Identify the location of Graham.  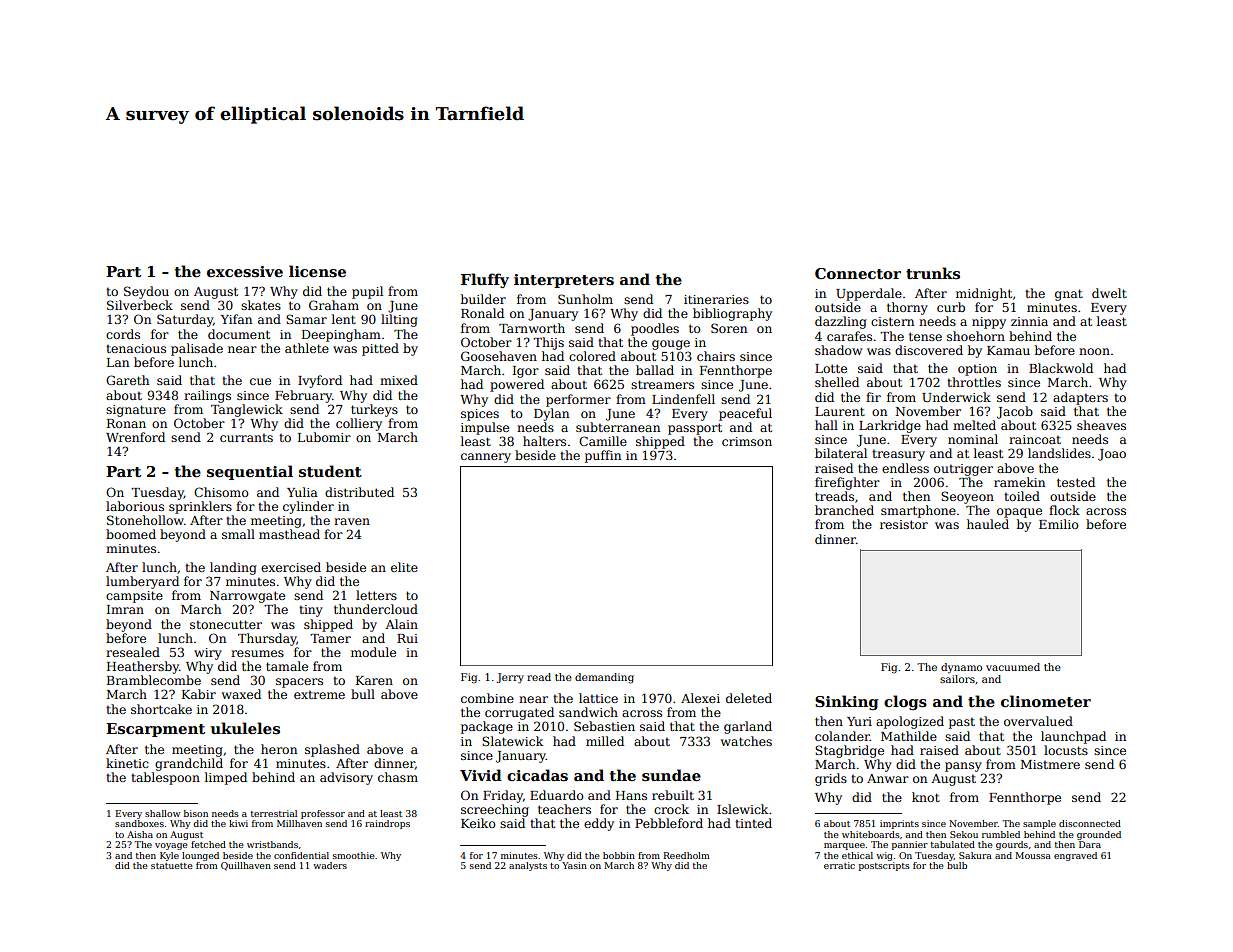
(334, 305).
